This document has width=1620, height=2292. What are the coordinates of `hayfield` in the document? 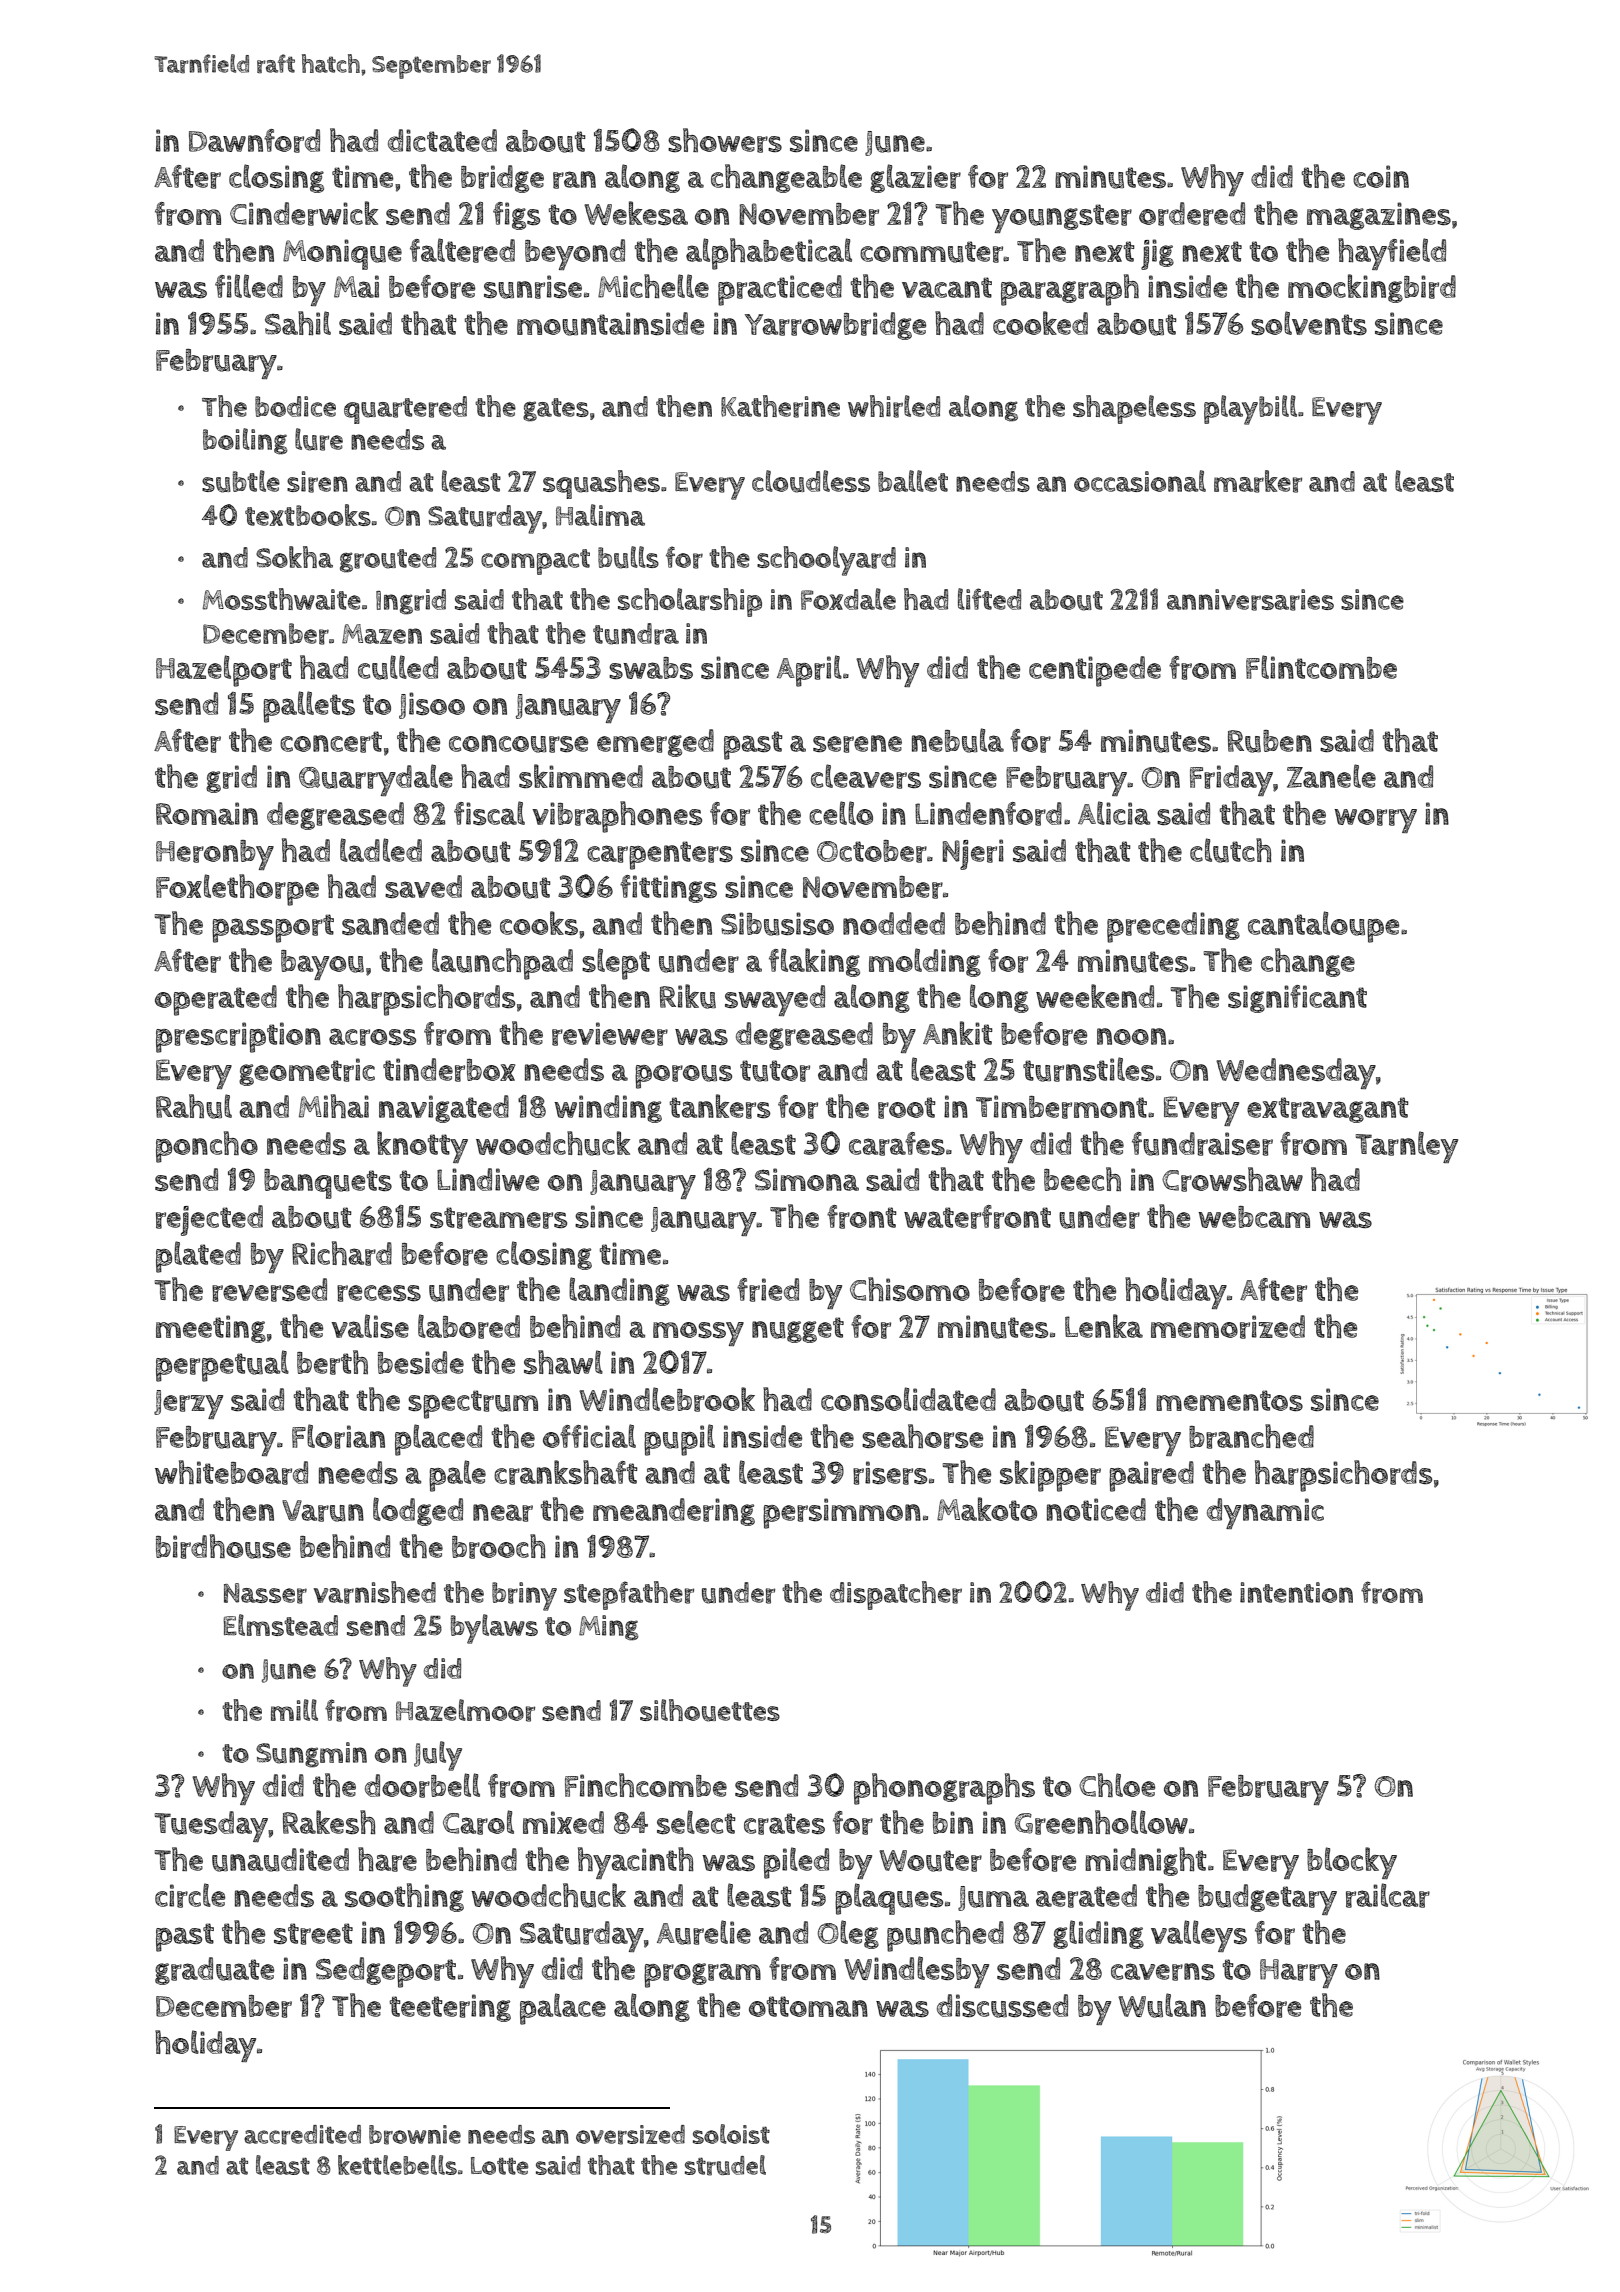 It's located at (1392, 254).
